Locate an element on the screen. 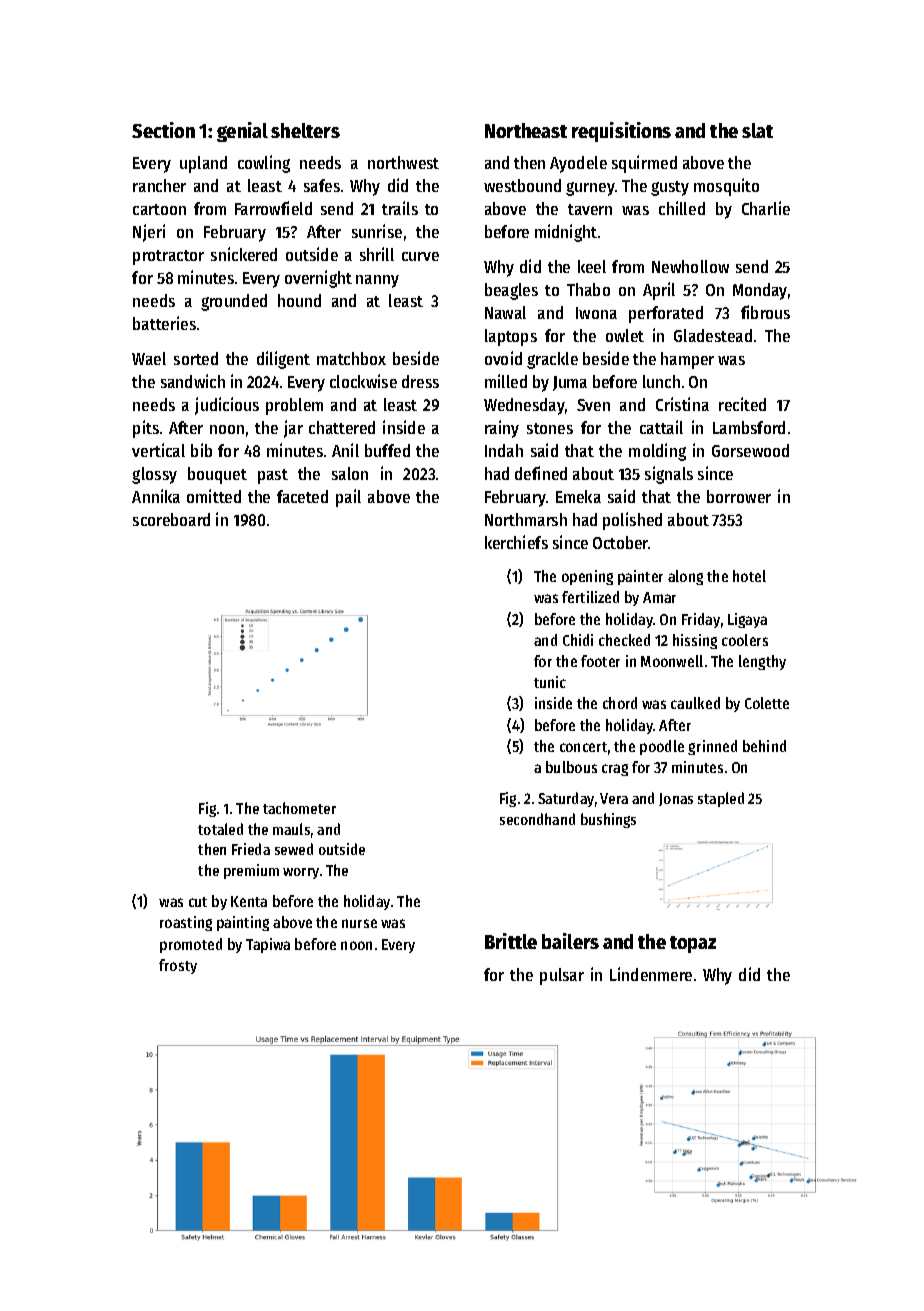 This screenshot has height=1311, width=924. Kenta is located at coordinates (249, 901).
